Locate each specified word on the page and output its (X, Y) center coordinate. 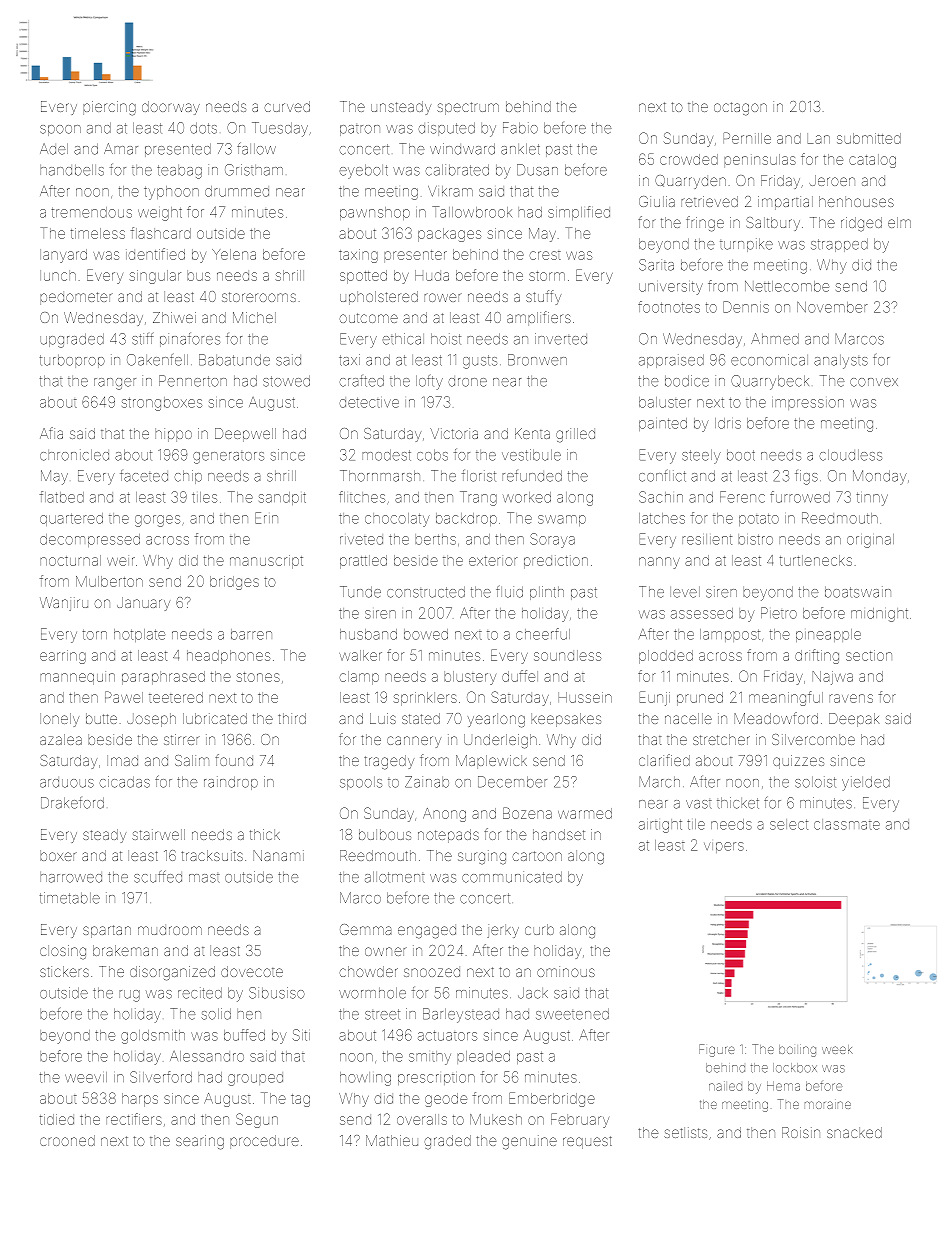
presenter (415, 256)
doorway (171, 108)
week (837, 1049)
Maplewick (491, 762)
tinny (872, 499)
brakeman (125, 950)
